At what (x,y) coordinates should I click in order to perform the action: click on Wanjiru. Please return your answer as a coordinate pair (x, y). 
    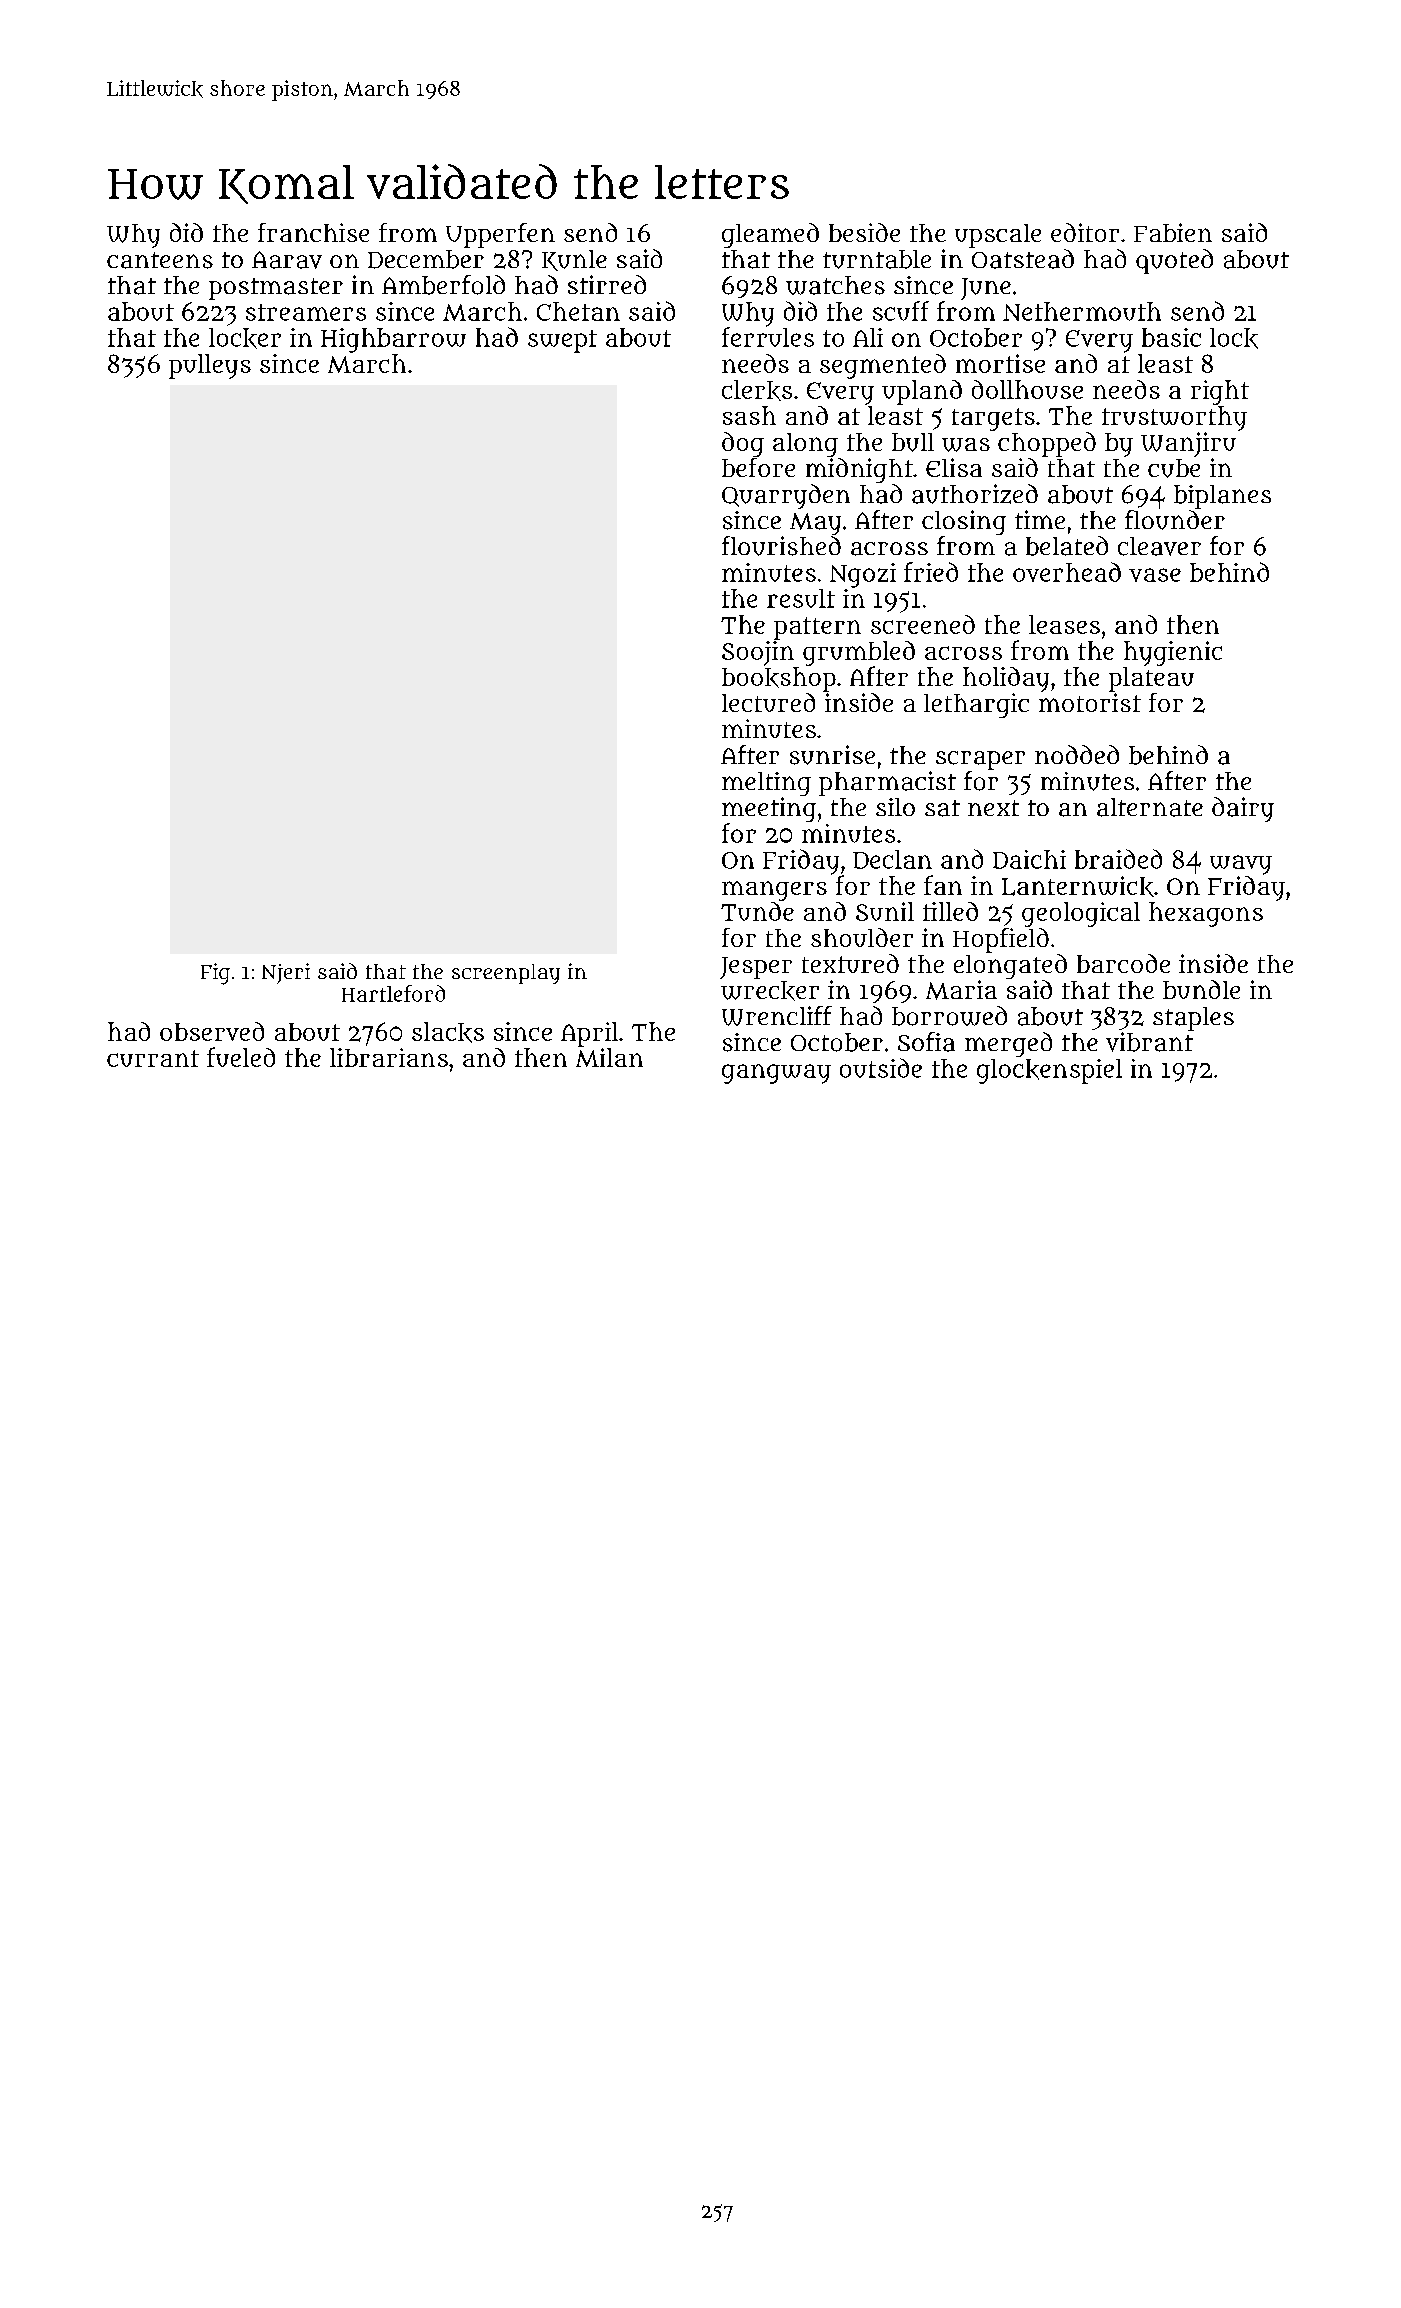
    Looking at the image, I should click on (1188, 444).
